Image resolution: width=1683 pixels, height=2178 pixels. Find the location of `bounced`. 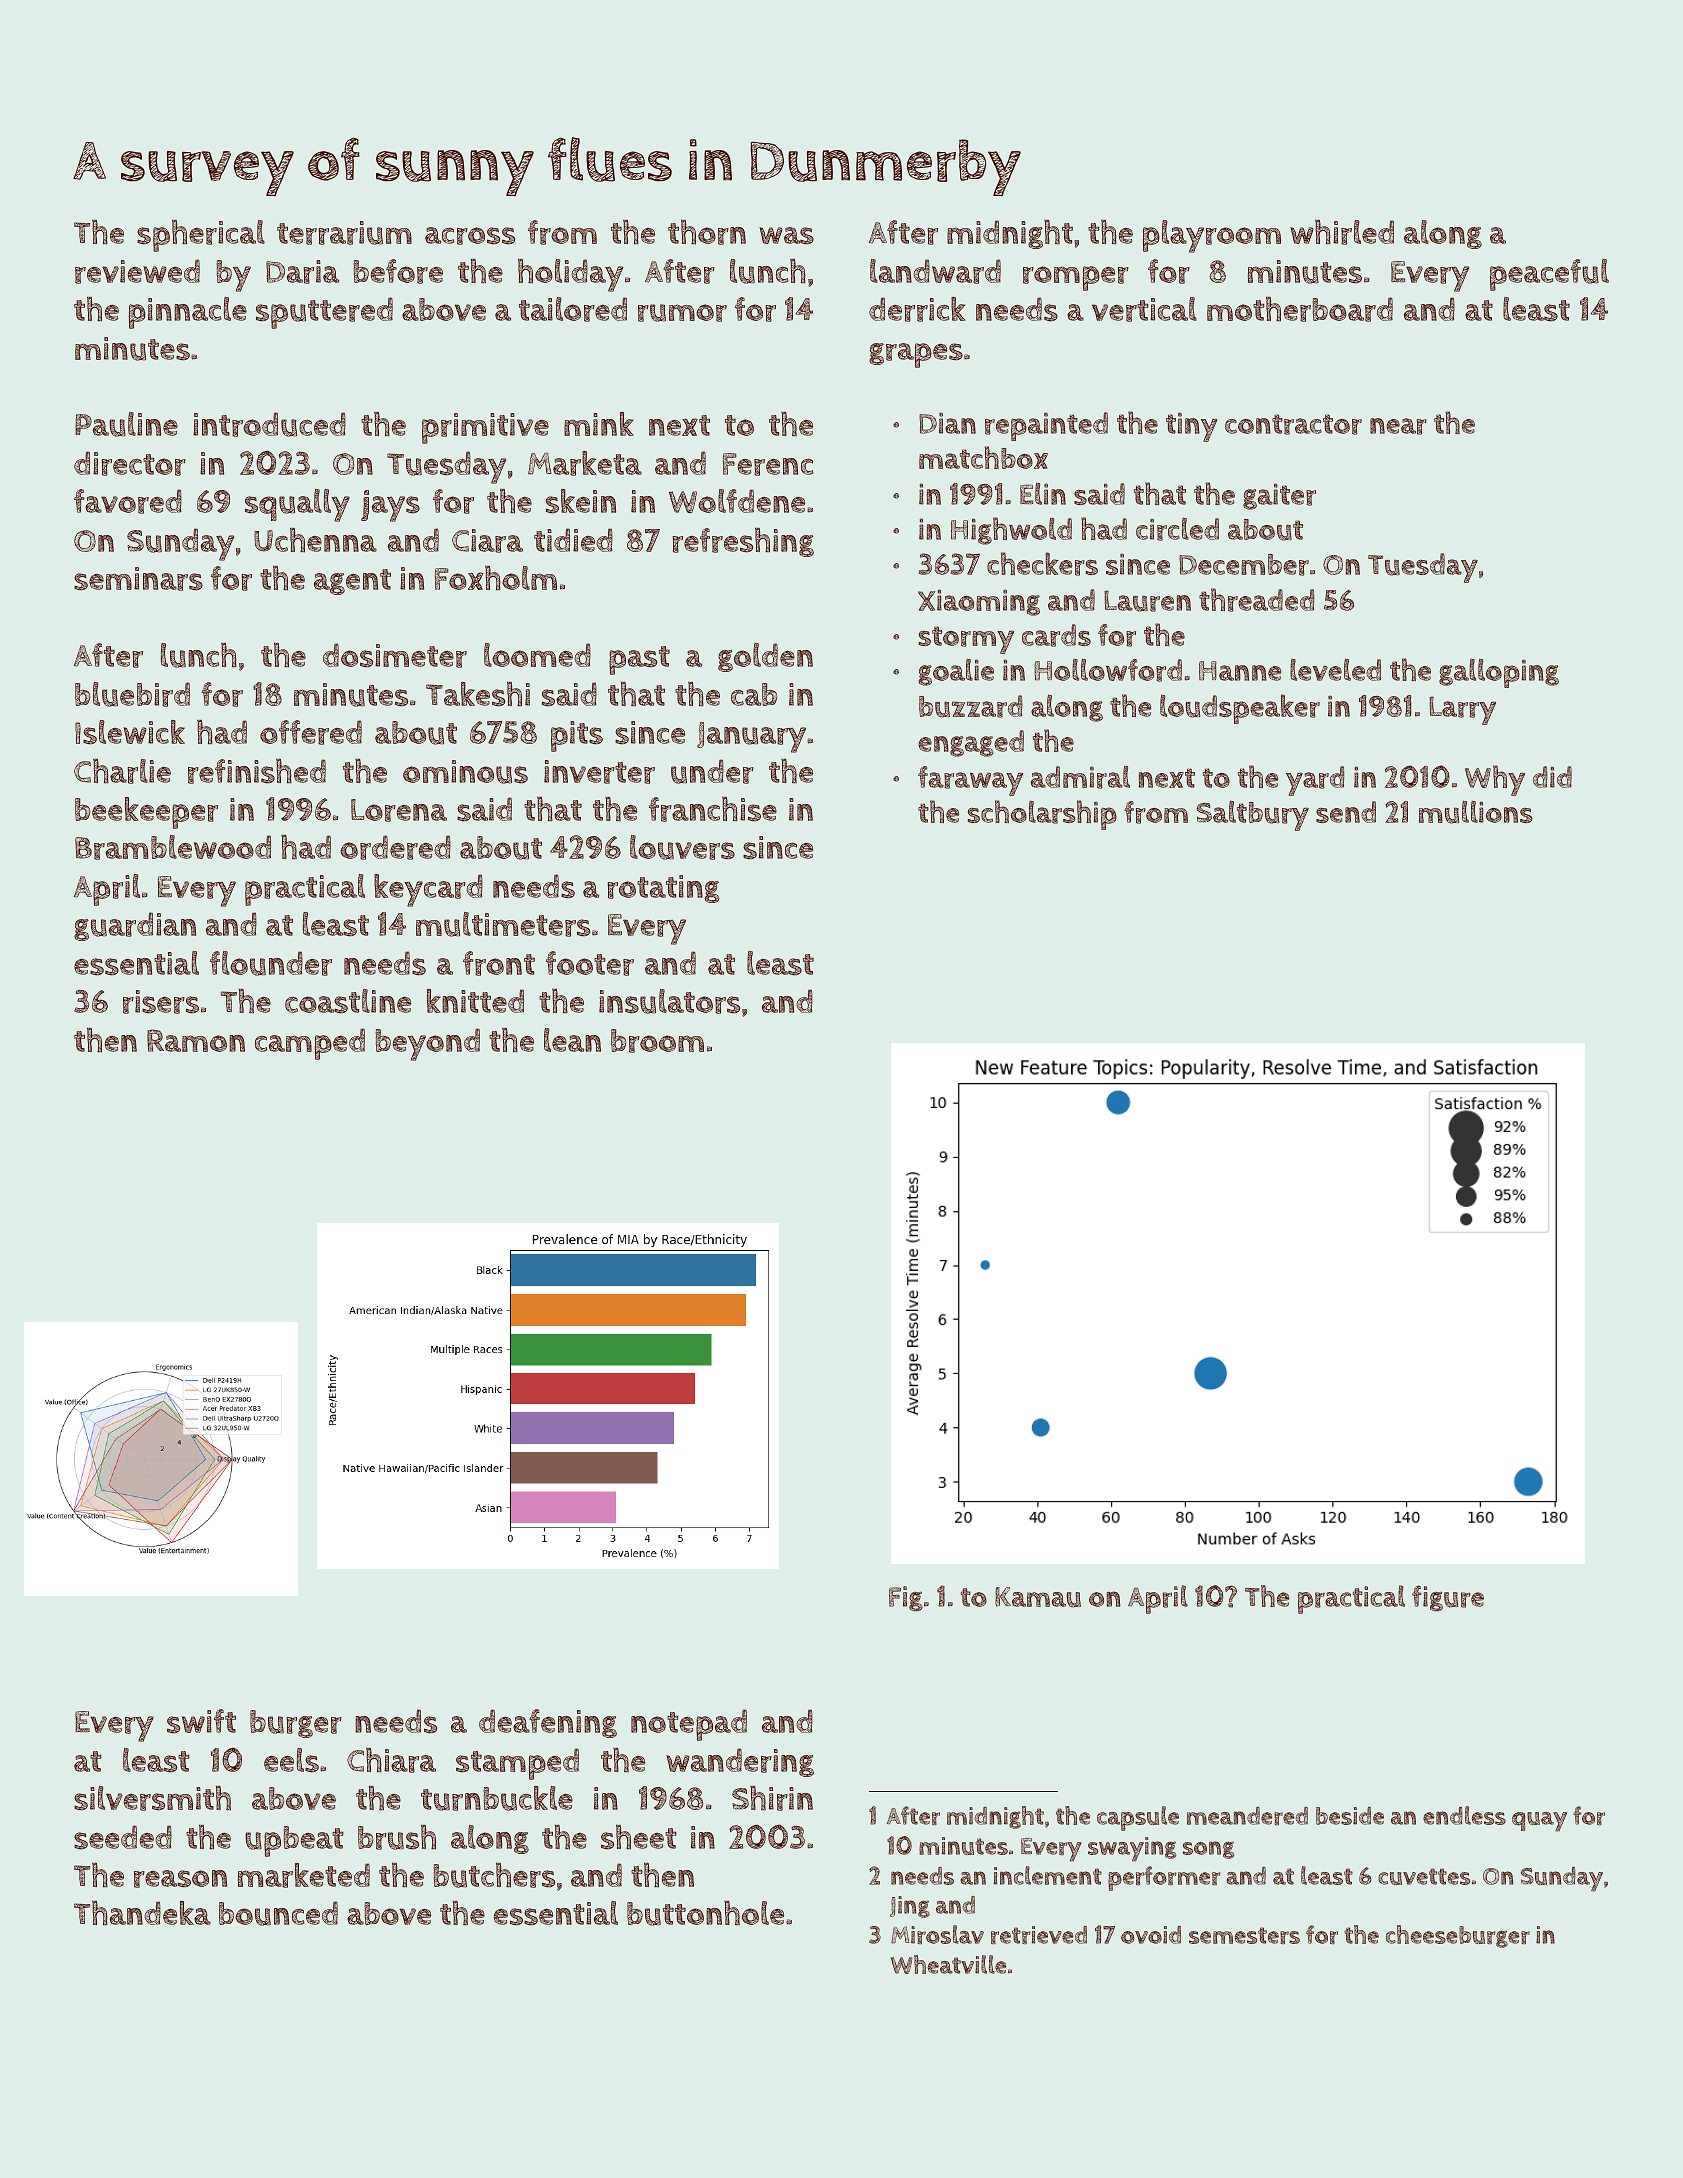

bounced is located at coordinates (278, 1913).
